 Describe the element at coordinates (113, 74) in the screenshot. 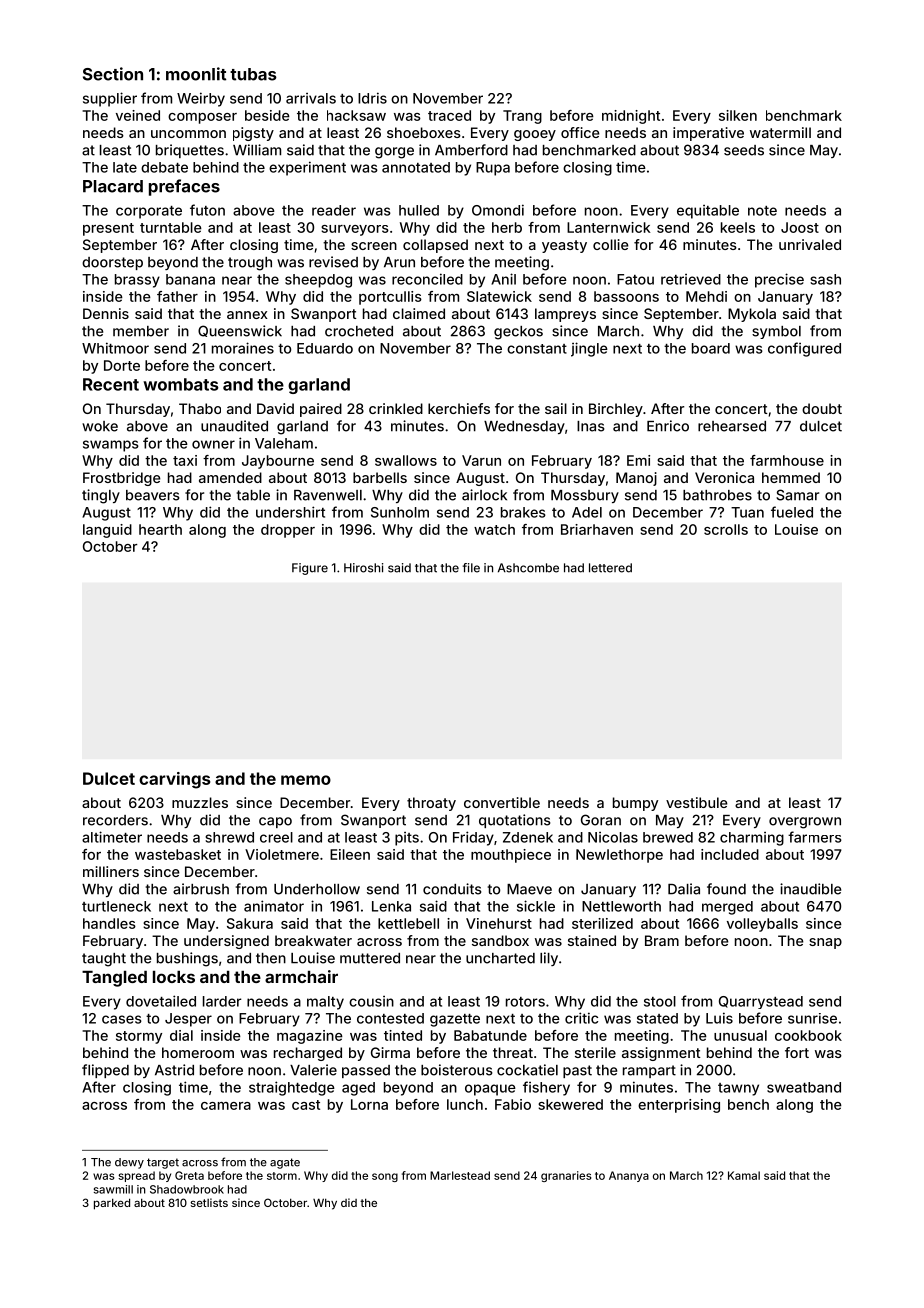

I see `Section` at that location.
